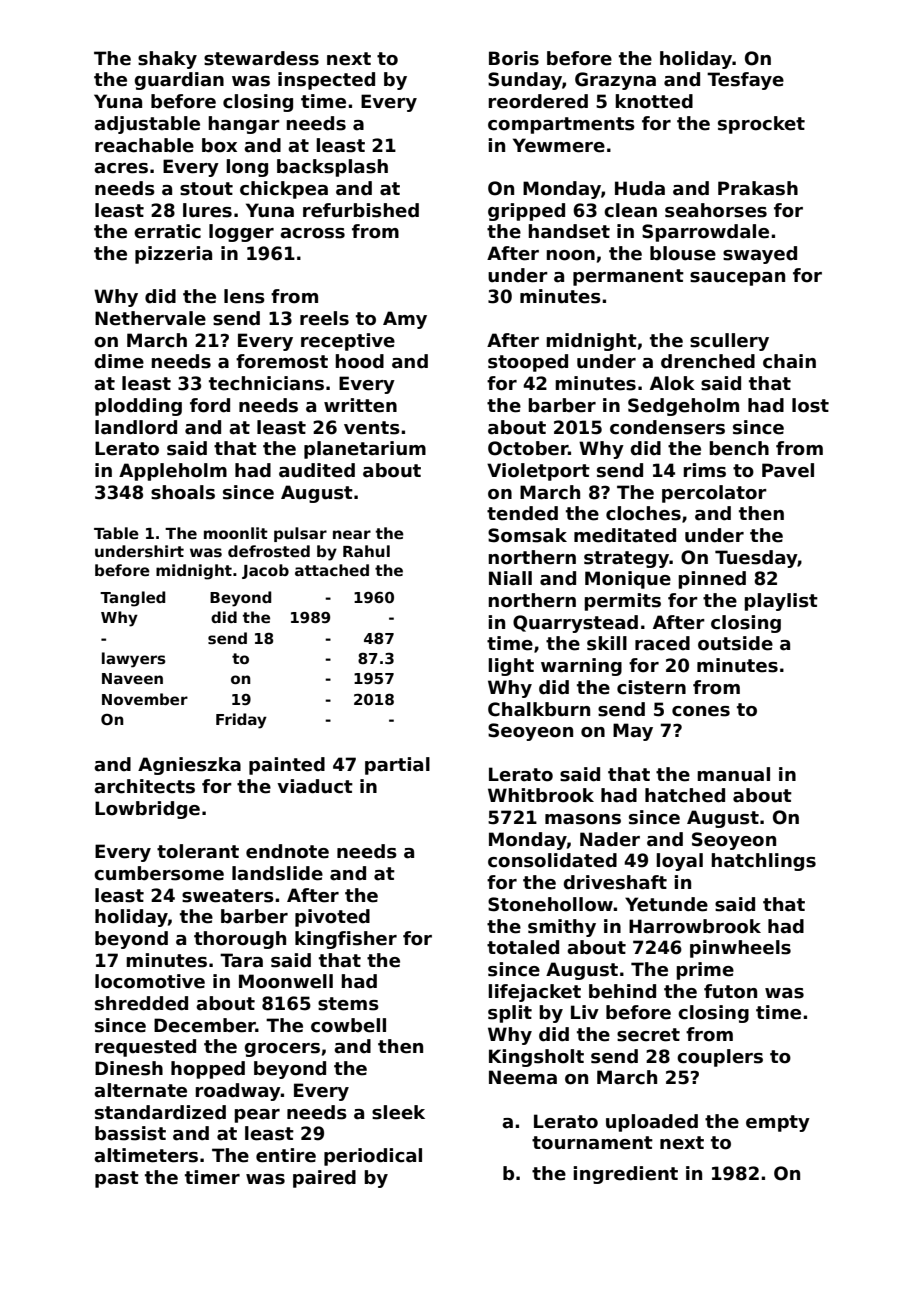 The image size is (924, 1314). What do you see at coordinates (810, 405) in the screenshot?
I see `lost` at bounding box center [810, 405].
